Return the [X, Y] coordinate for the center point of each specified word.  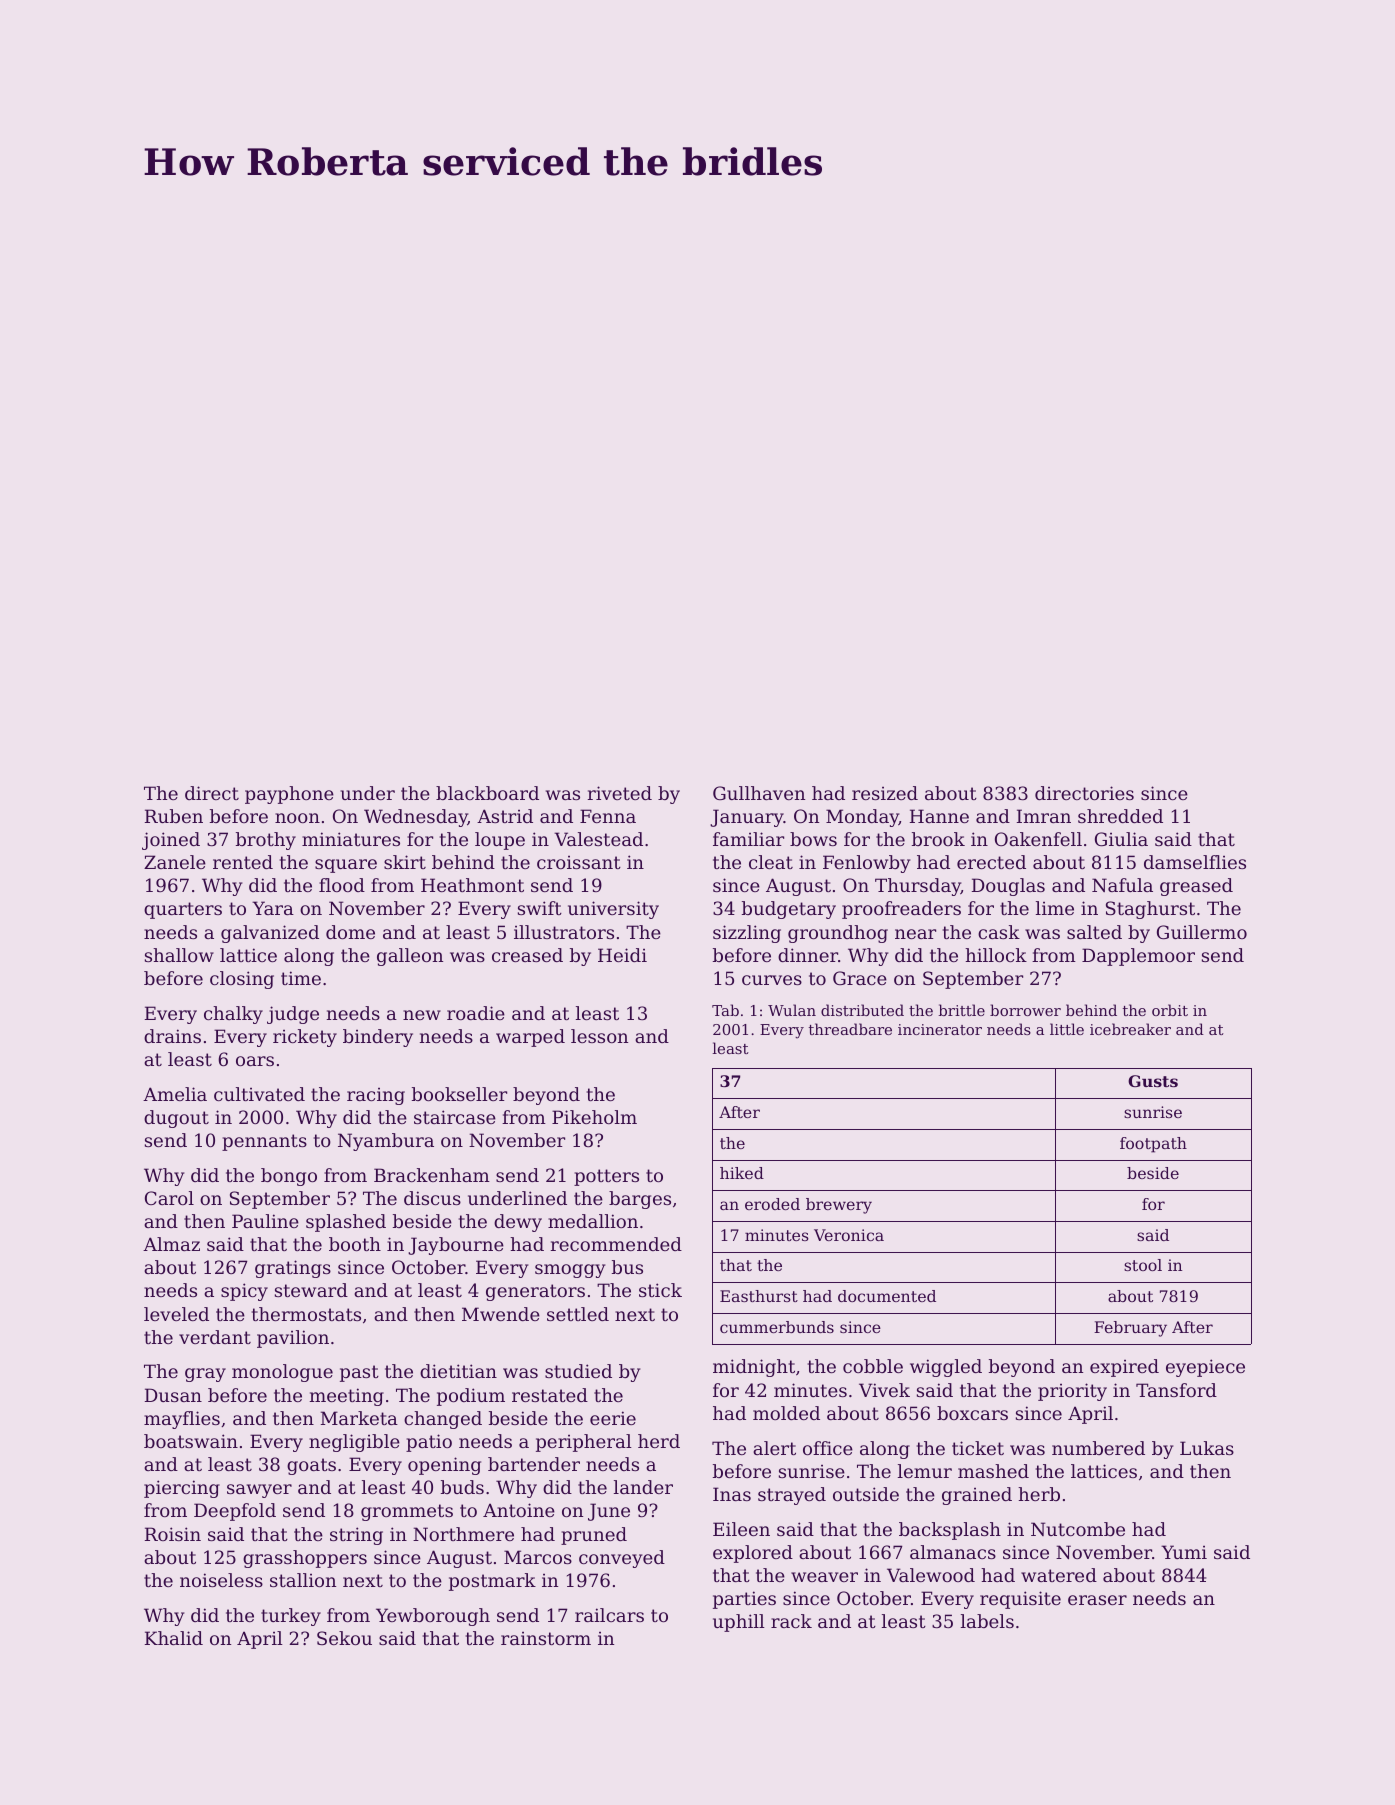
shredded [1120, 816]
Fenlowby [866, 864]
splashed [346, 1223]
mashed [993, 1471]
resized [885, 793]
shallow [179, 955]
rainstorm [546, 1638]
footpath [1153, 1145]
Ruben [174, 816]
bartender [534, 1464]
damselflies [1195, 862]
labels [987, 1621]
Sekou [344, 1638]
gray [205, 1375]
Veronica [849, 1235]
